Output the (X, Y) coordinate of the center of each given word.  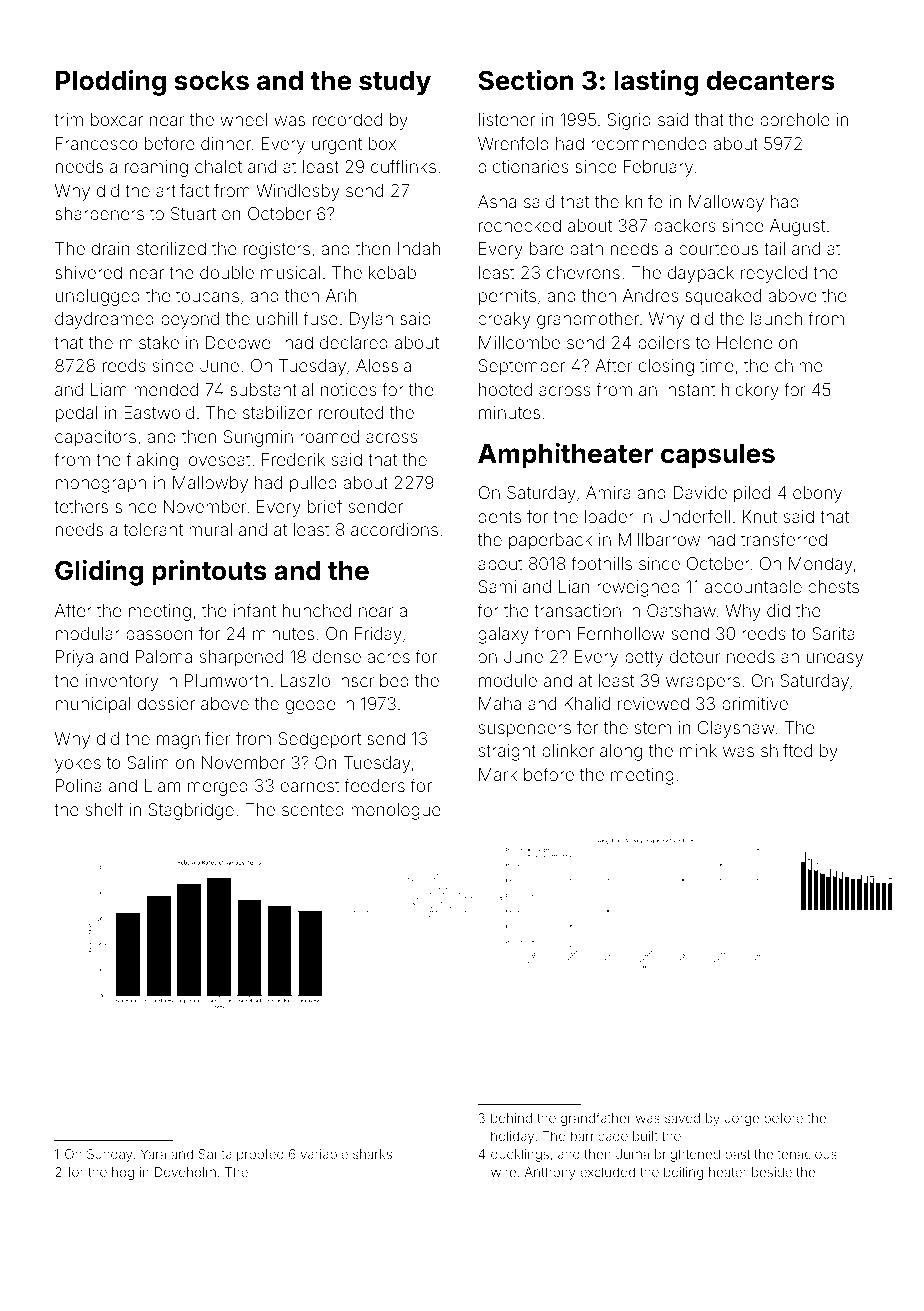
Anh (341, 295)
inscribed (373, 680)
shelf (104, 809)
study (395, 83)
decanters (771, 81)
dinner (226, 143)
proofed (260, 1155)
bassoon (159, 633)
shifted (786, 750)
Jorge (742, 1119)
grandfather (596, 1119)
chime (799, 365)
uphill (277, 320)
